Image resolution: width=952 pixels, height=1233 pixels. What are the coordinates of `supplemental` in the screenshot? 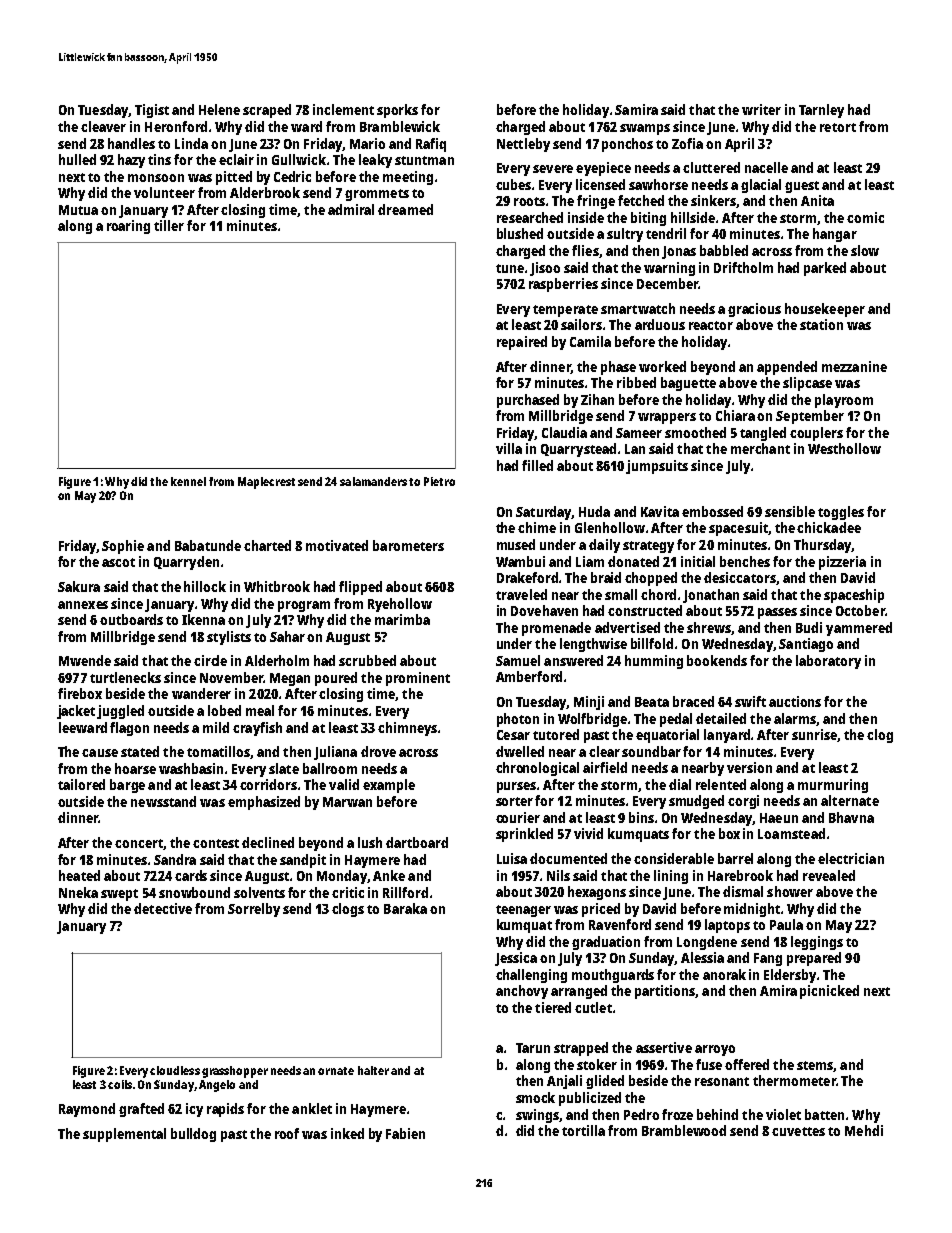 It's located at (124, 1135).
